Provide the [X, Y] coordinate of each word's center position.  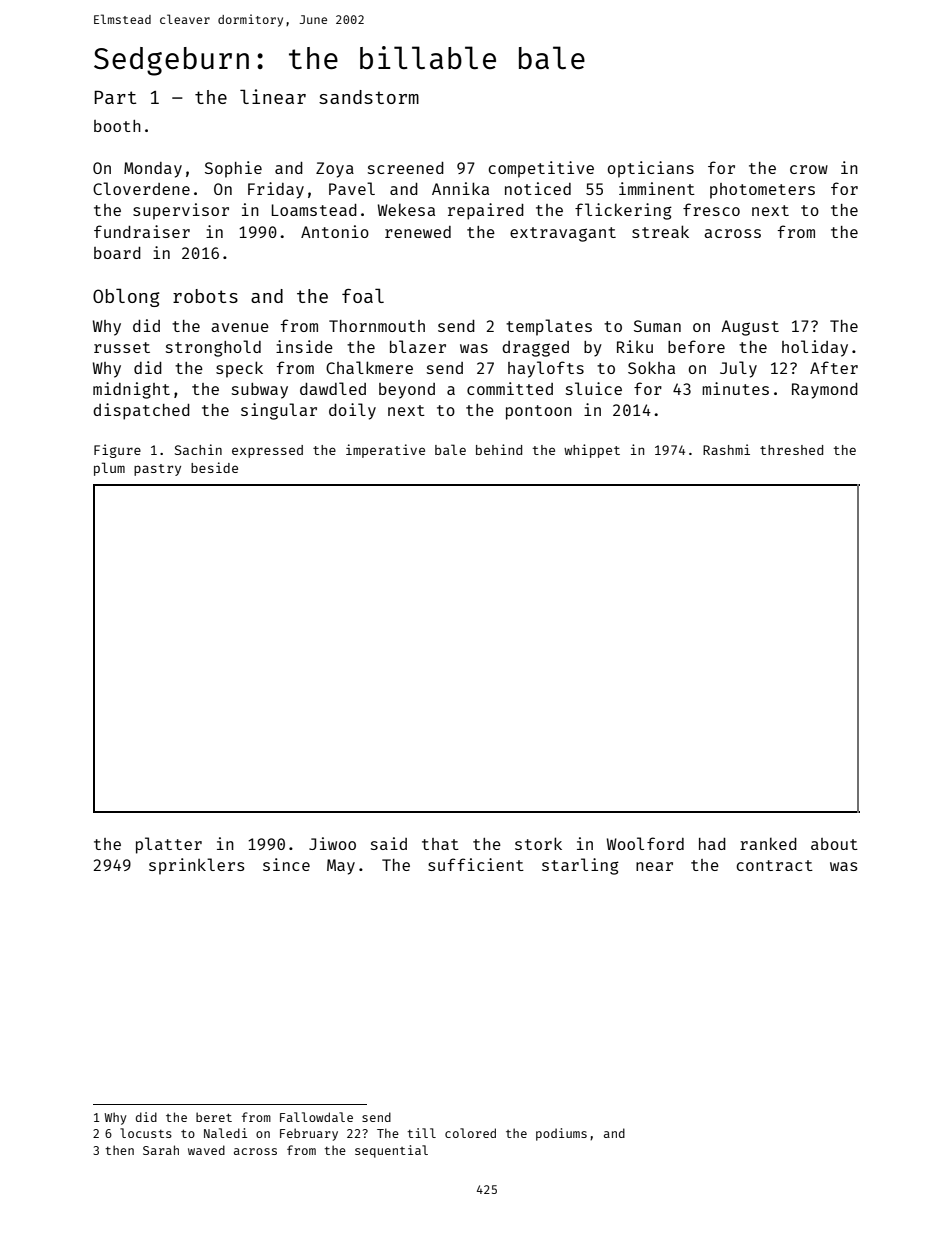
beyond [407, 391]
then [119, 1150]
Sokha [651, 367]
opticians [651, 169]
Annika [460, 188]
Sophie [233, 169]
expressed [267, 451]
